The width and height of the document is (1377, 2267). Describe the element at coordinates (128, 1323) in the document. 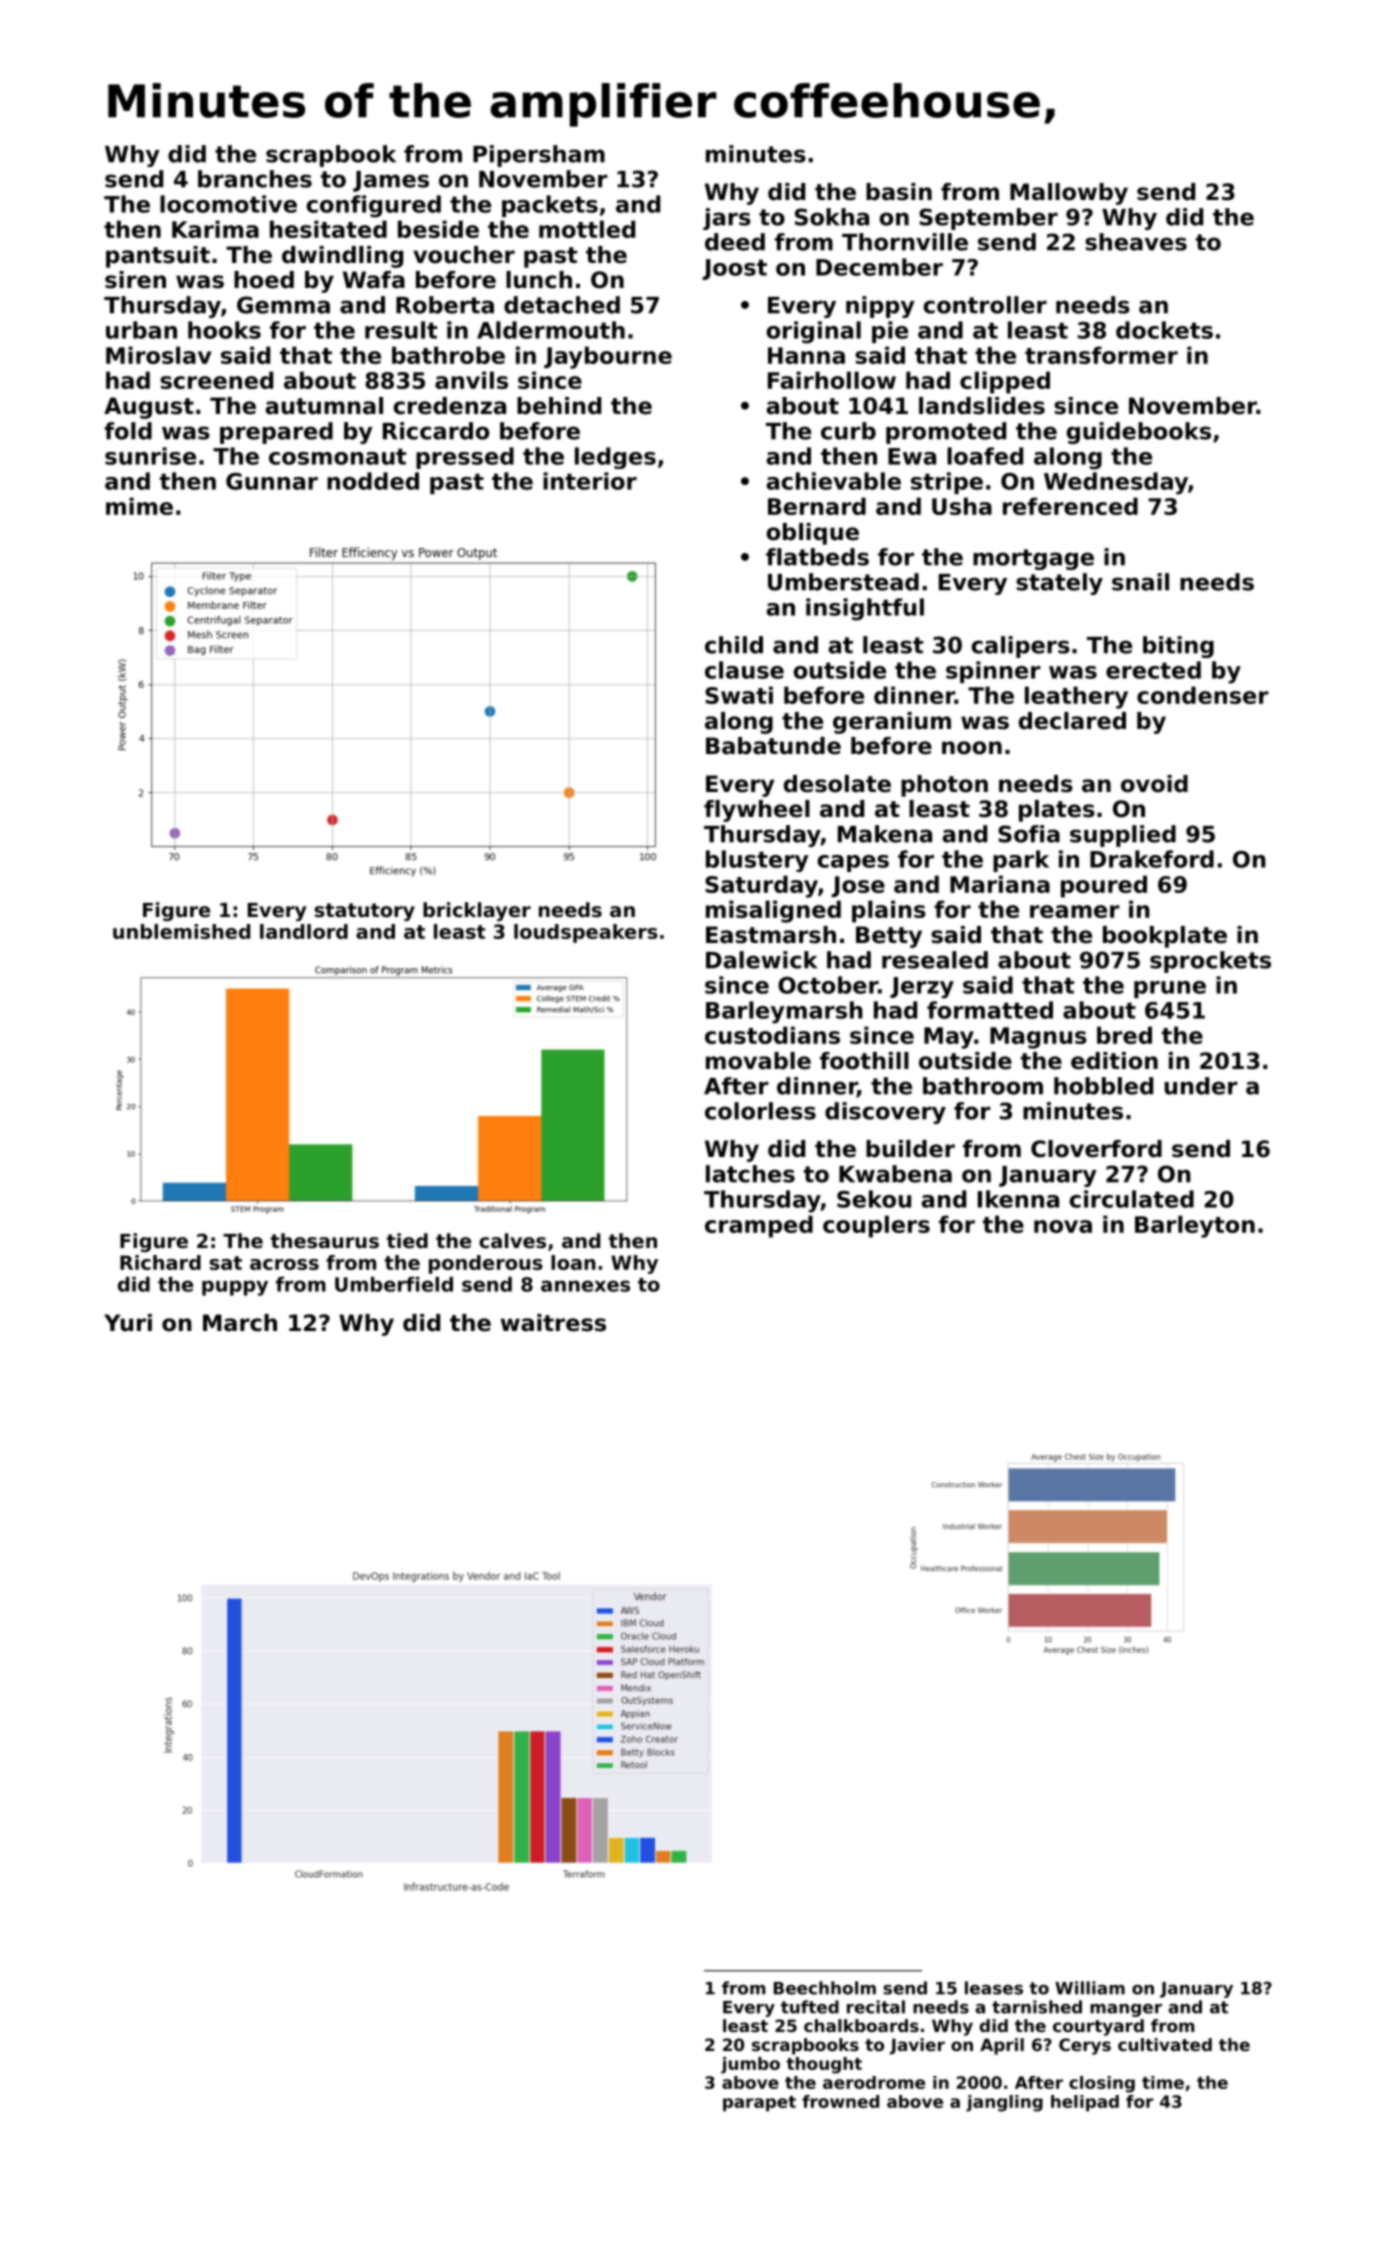

I see `Yuri` at that location.
